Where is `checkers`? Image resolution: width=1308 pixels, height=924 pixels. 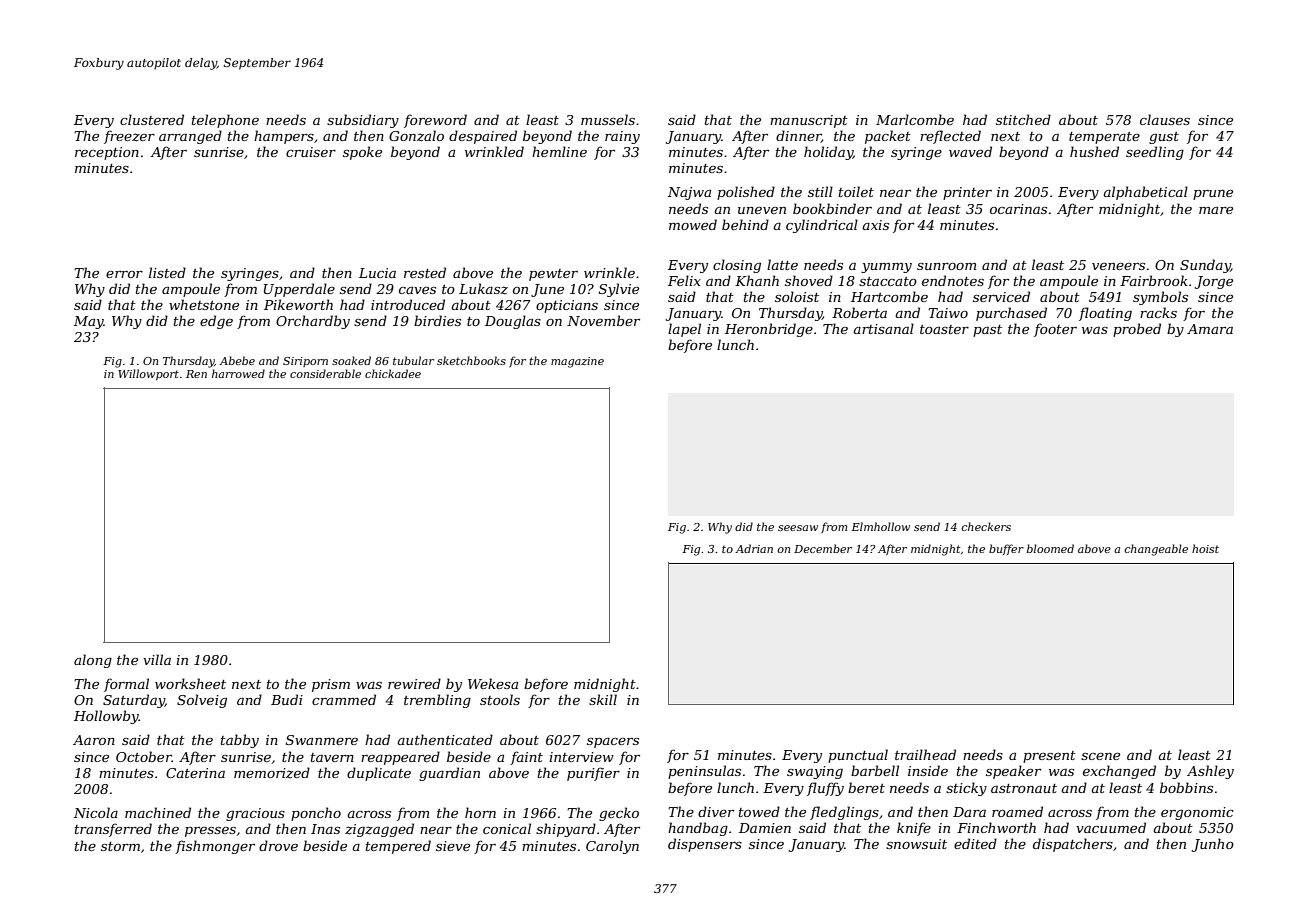 checkers is located at coordinates (986, 526).
